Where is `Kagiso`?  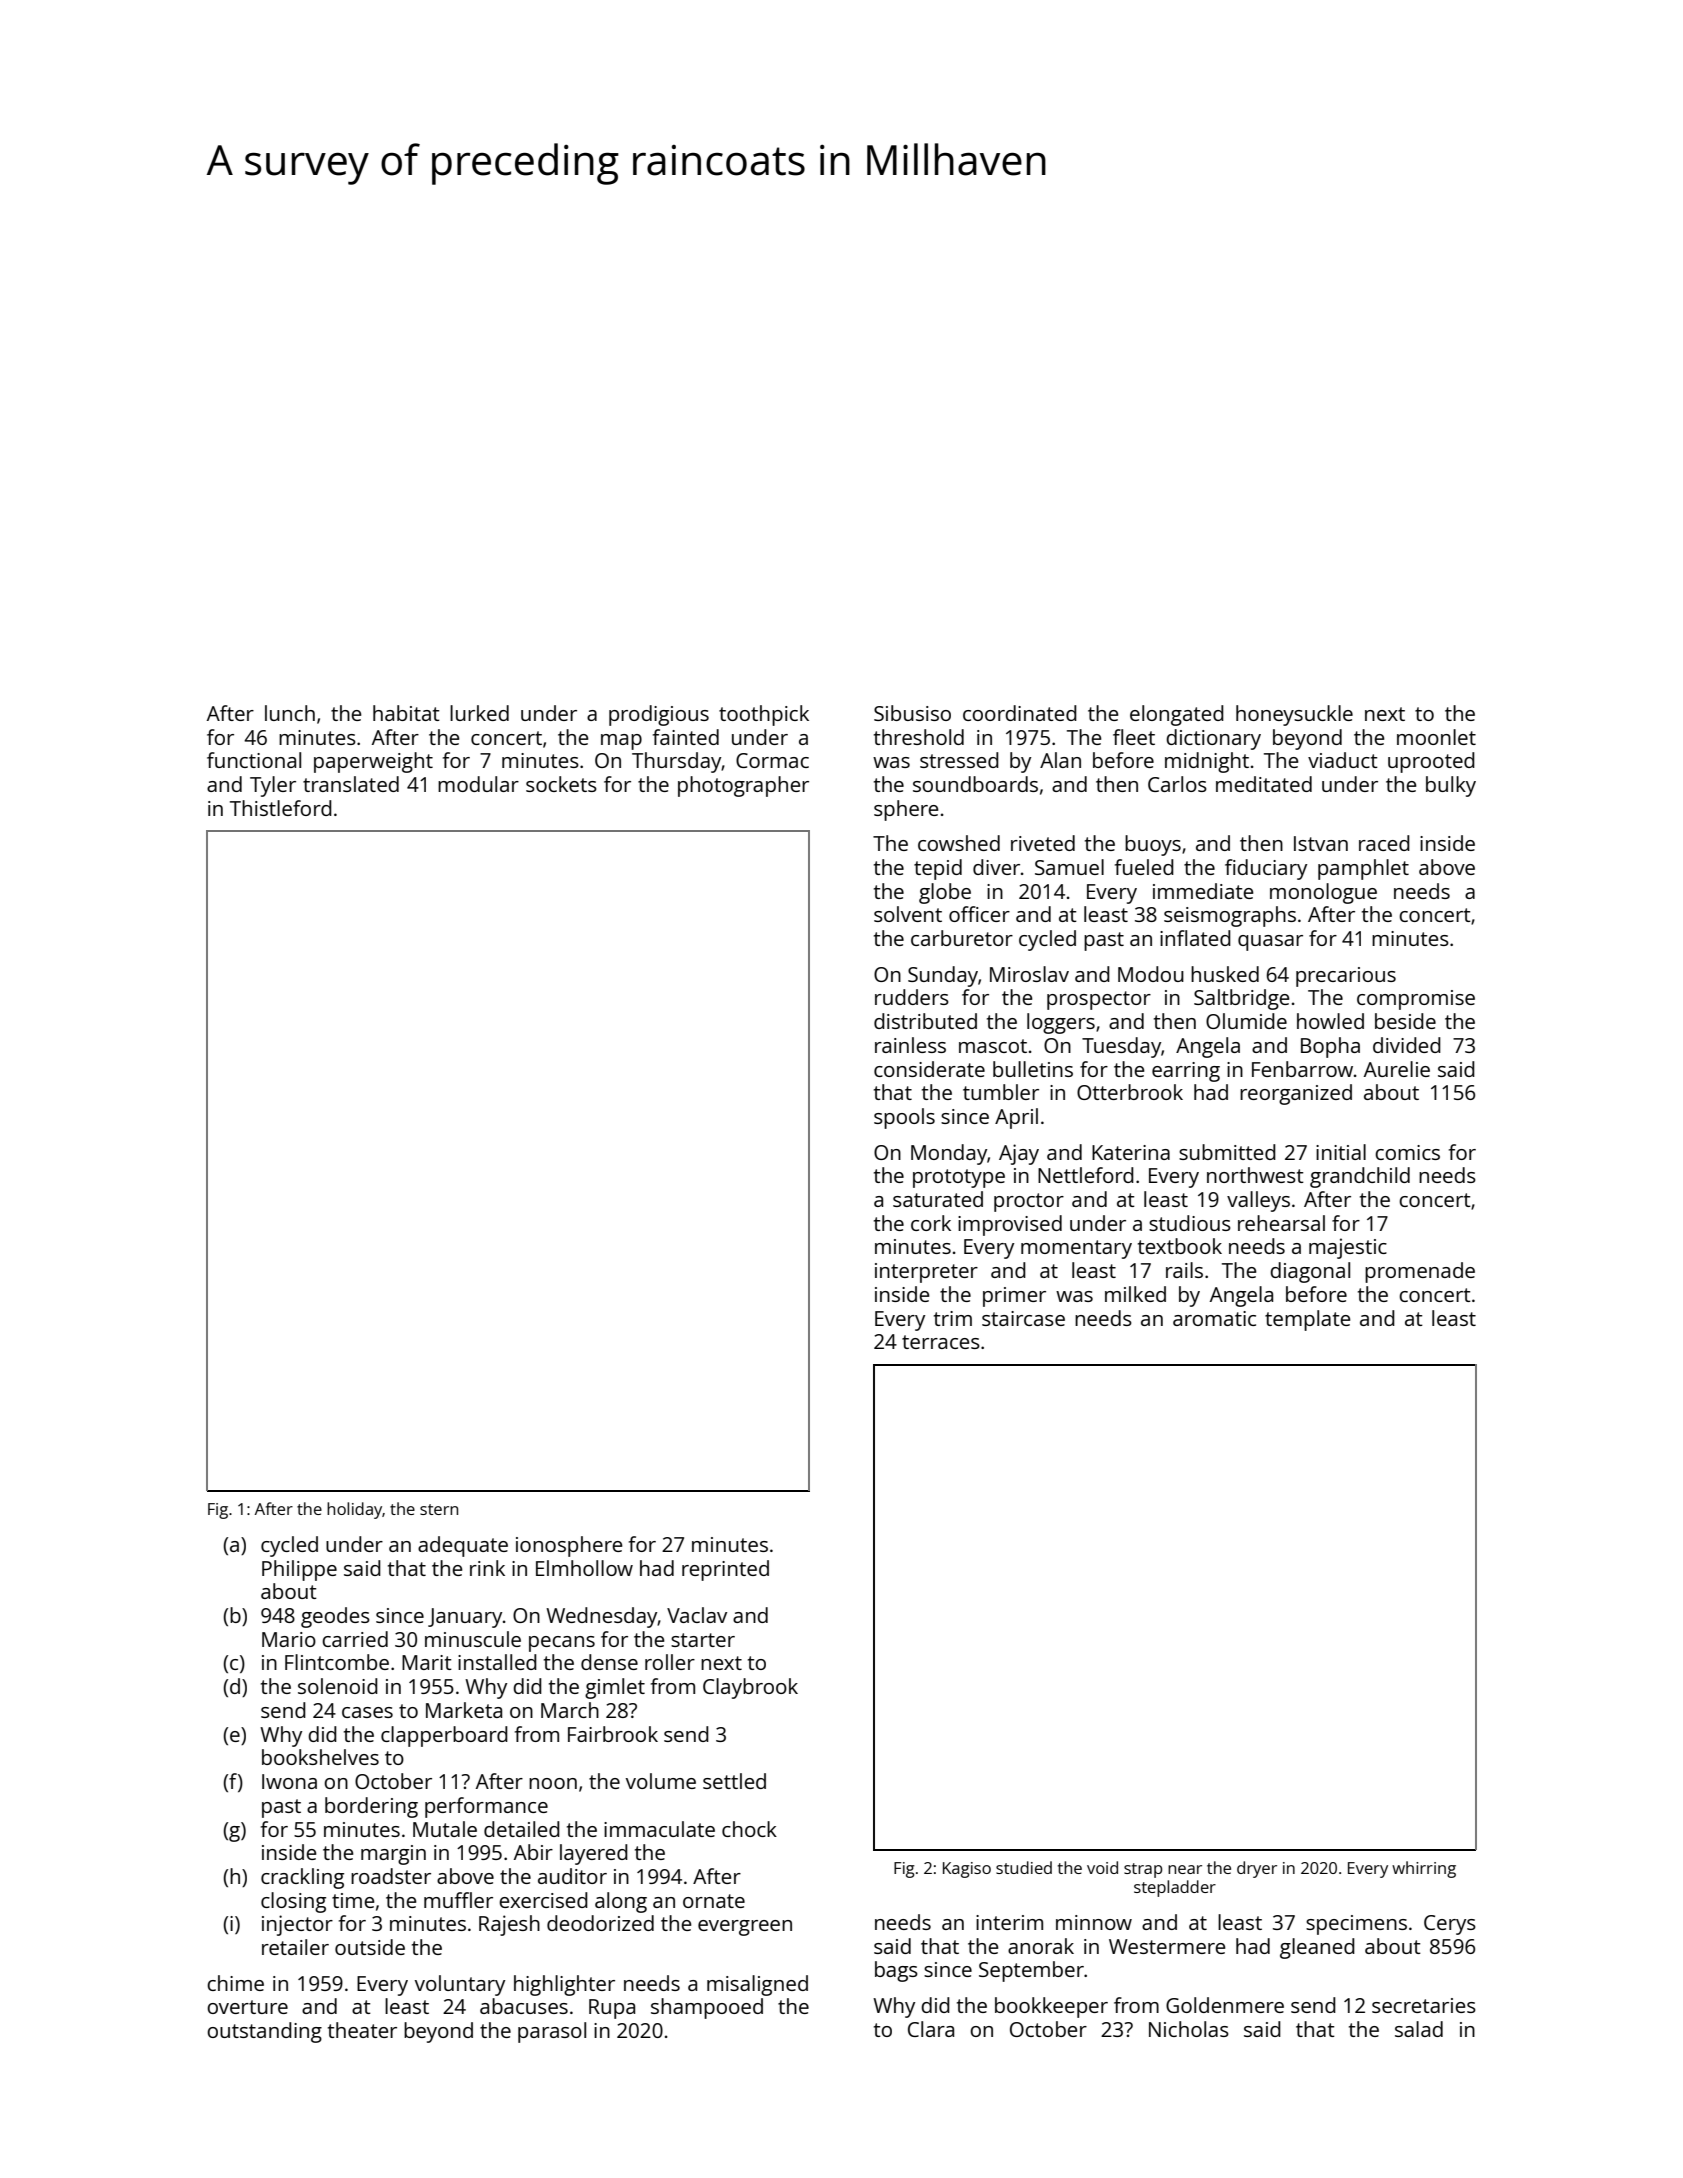
Kagiso is located at coordinates (967, 1870).
